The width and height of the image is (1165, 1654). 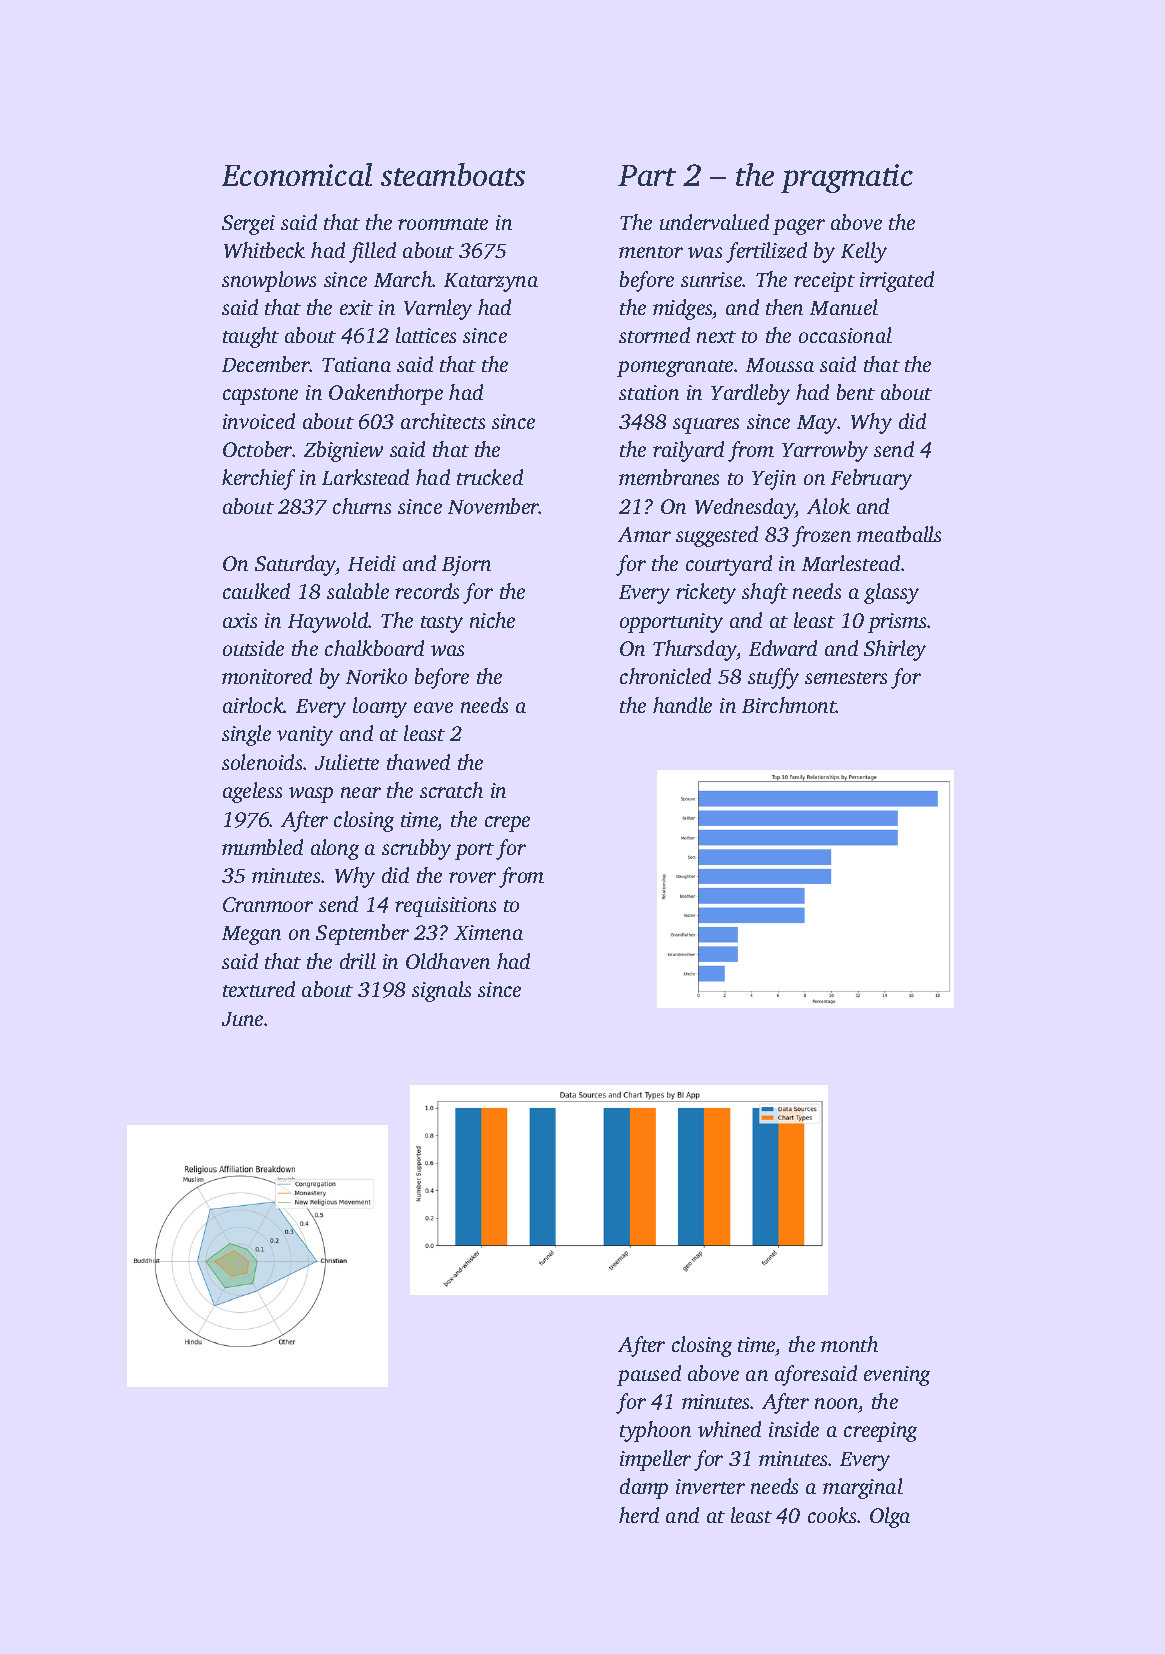 I want to click on scratch, so click(x=451, y=790).
